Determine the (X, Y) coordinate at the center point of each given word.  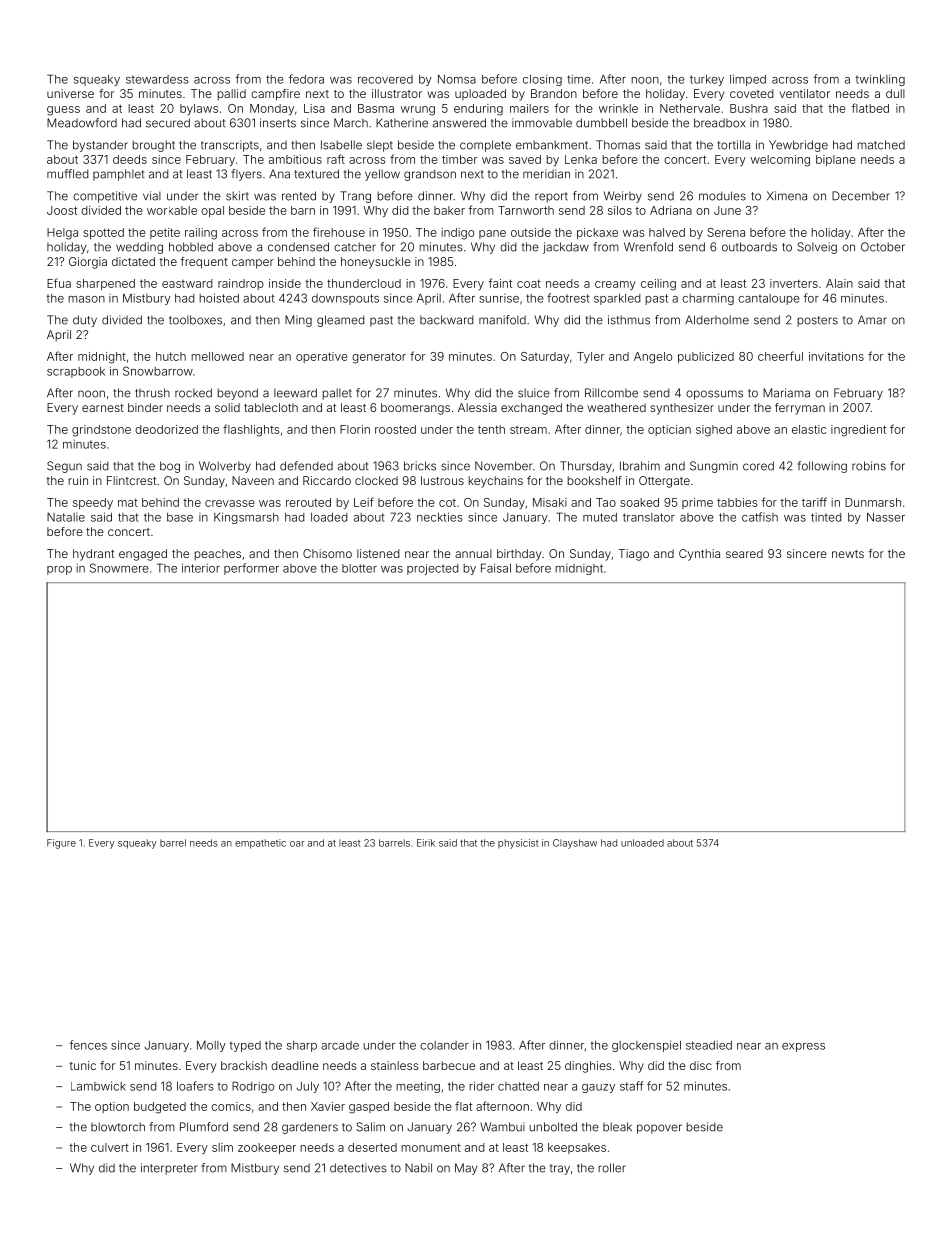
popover (659, 1129)
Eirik (426, 843)
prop (59, 570)
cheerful (780, 356)
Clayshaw (575, 844)
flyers (247, 175)
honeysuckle (376, 263)
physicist (518, 844)
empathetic (260, 844)
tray (560, 1169)
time (579, 79)
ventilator (804, 93)
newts (848, 554)
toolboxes (195, 320)
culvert (110, 1147)
